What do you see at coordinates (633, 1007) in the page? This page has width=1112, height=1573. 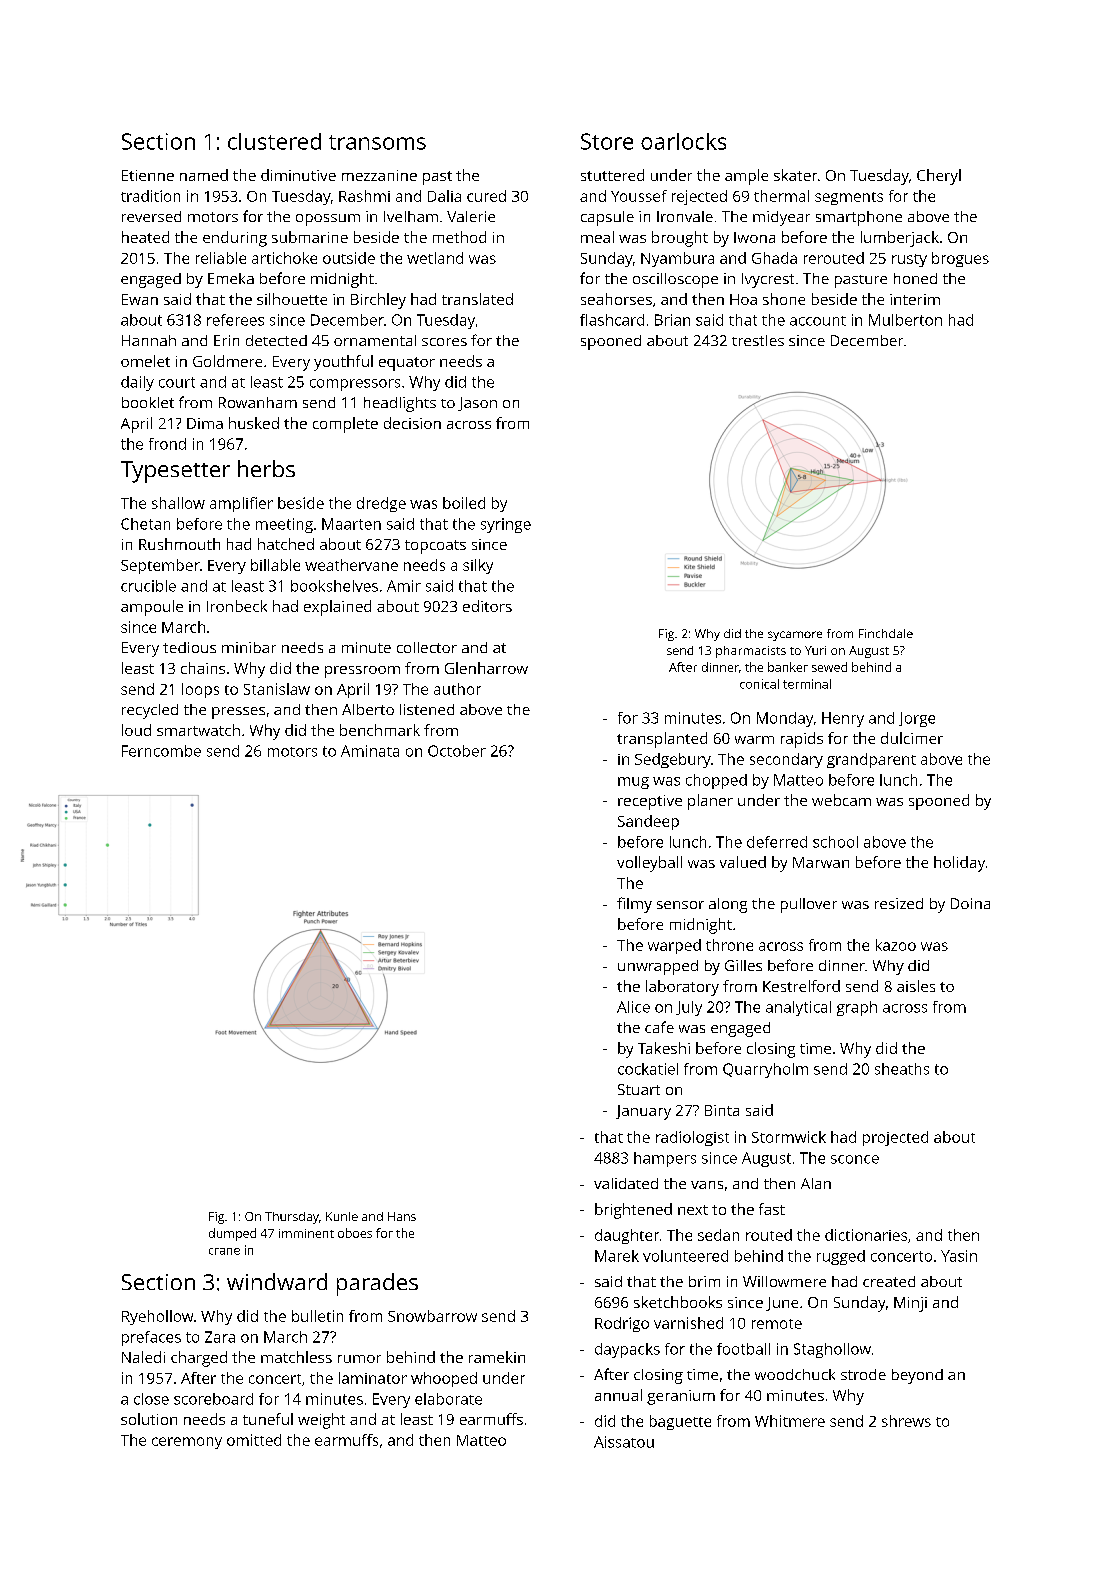 I see `Alice` at bounding box center [633, 1007].
